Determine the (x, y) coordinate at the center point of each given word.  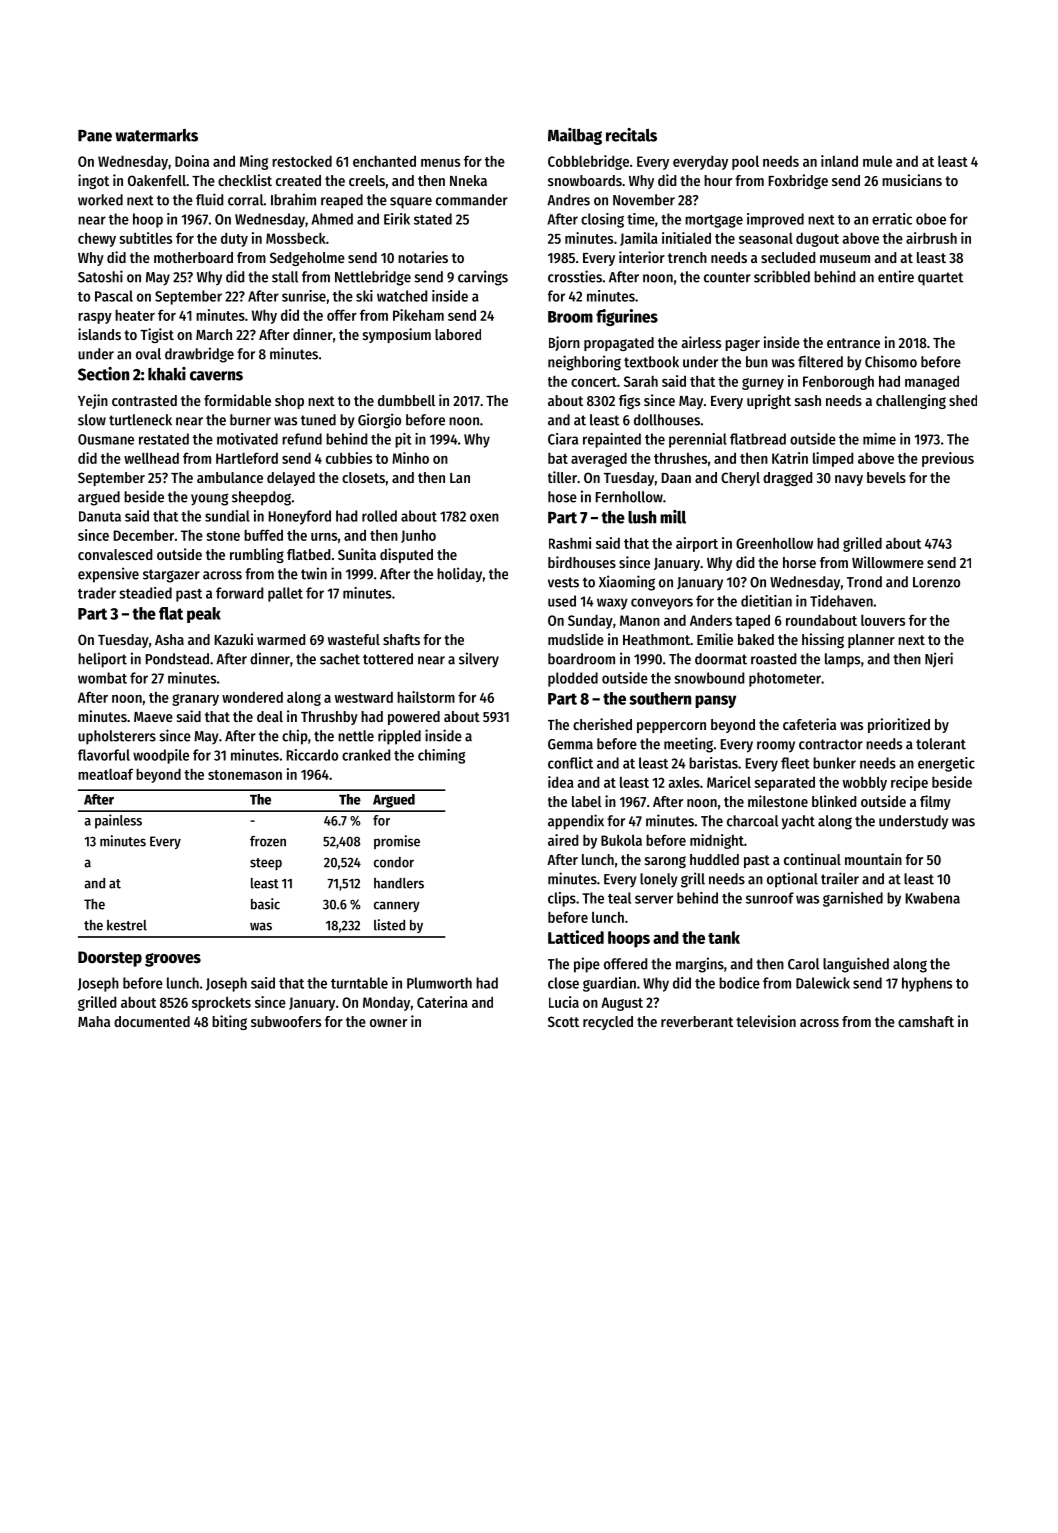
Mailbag (575, 136)
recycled (608, 1023)
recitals (631, 135)
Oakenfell (157, 180)
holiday (459, 575)
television (766, 1021)
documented (152, 1021)
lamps (842, 660)
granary (195, 700)
